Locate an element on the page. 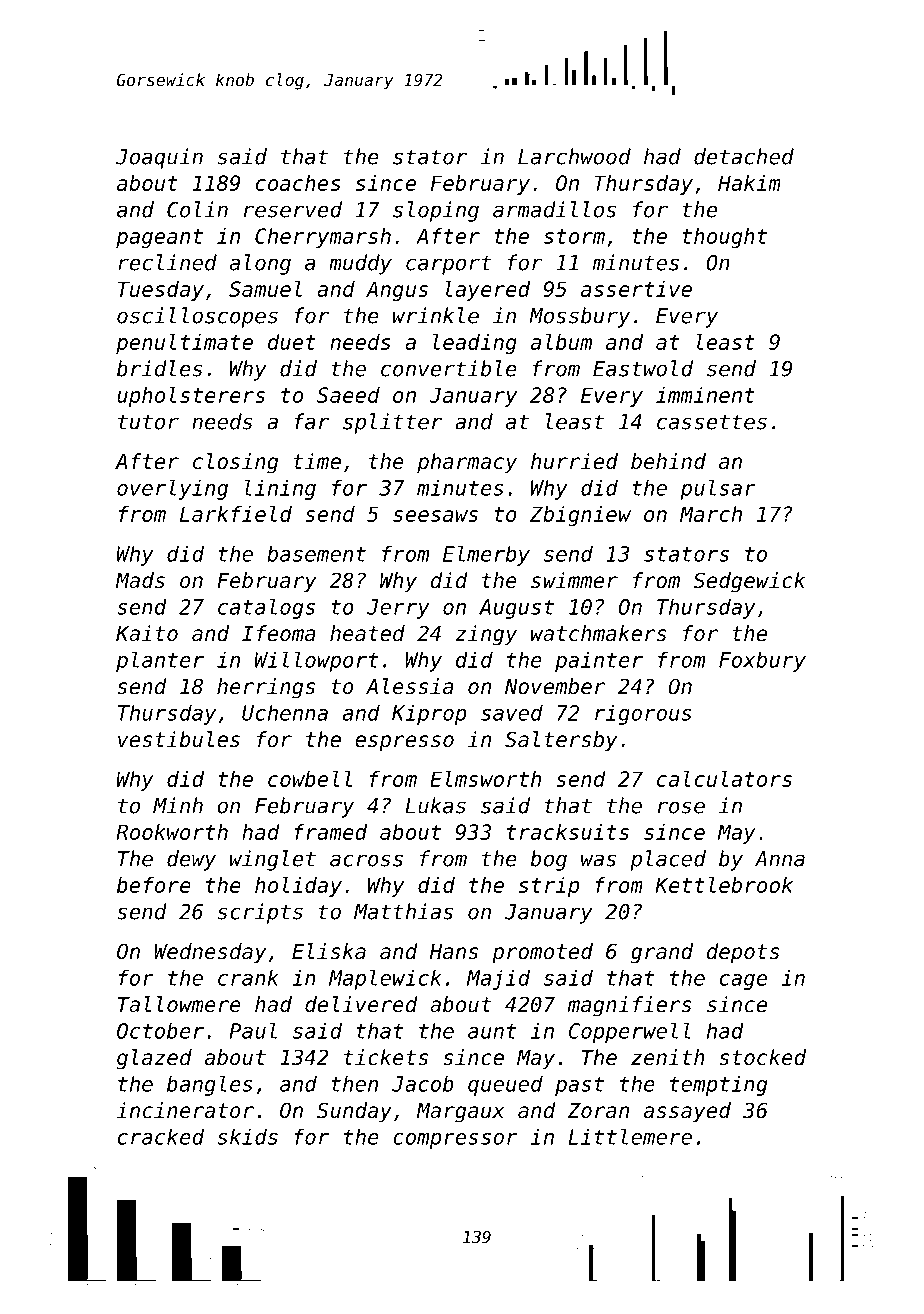 This document has height=1314, width=924. compressor is located at coordinates (455, 1141).
